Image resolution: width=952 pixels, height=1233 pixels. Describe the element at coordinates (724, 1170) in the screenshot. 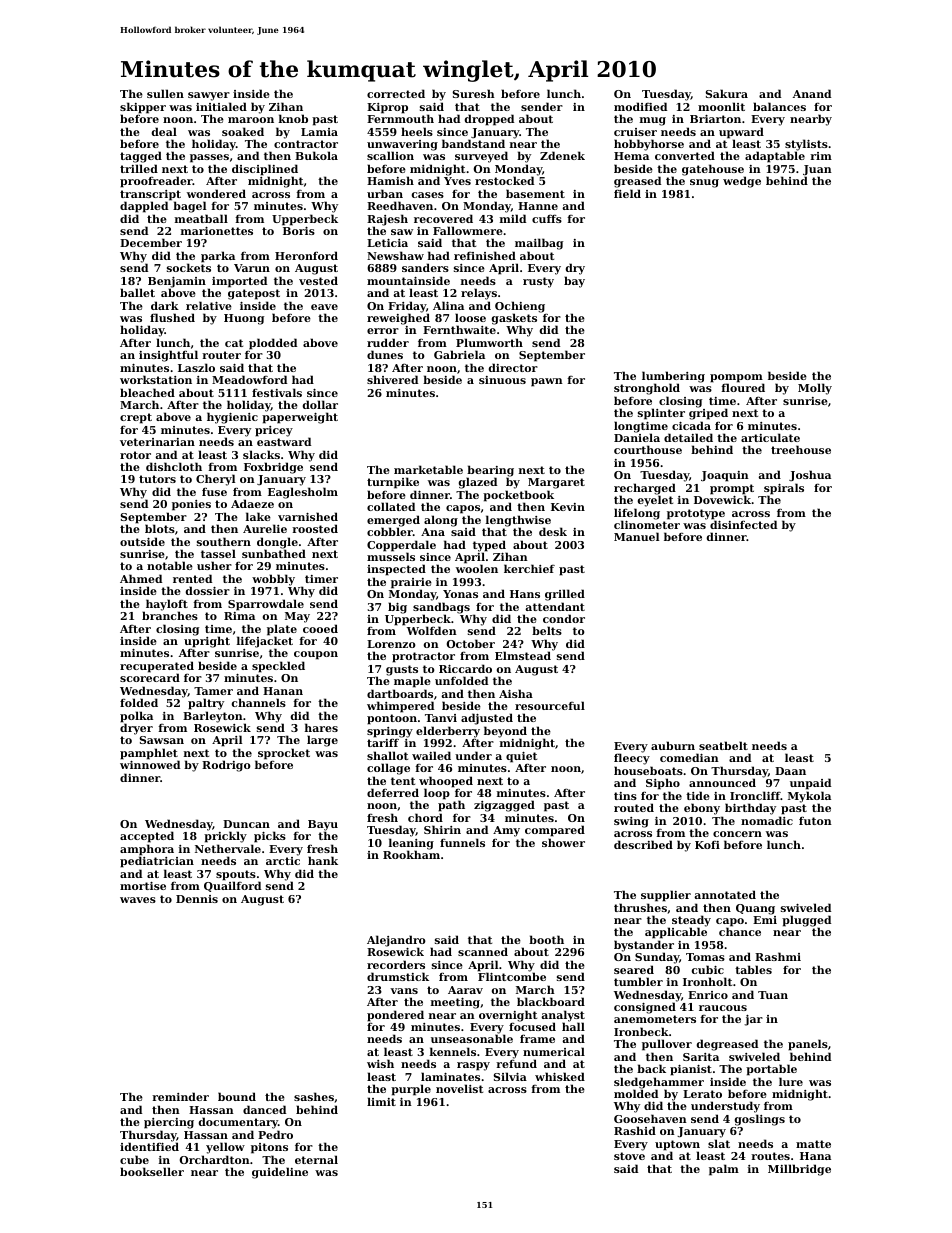

I see `palm` at that location.
